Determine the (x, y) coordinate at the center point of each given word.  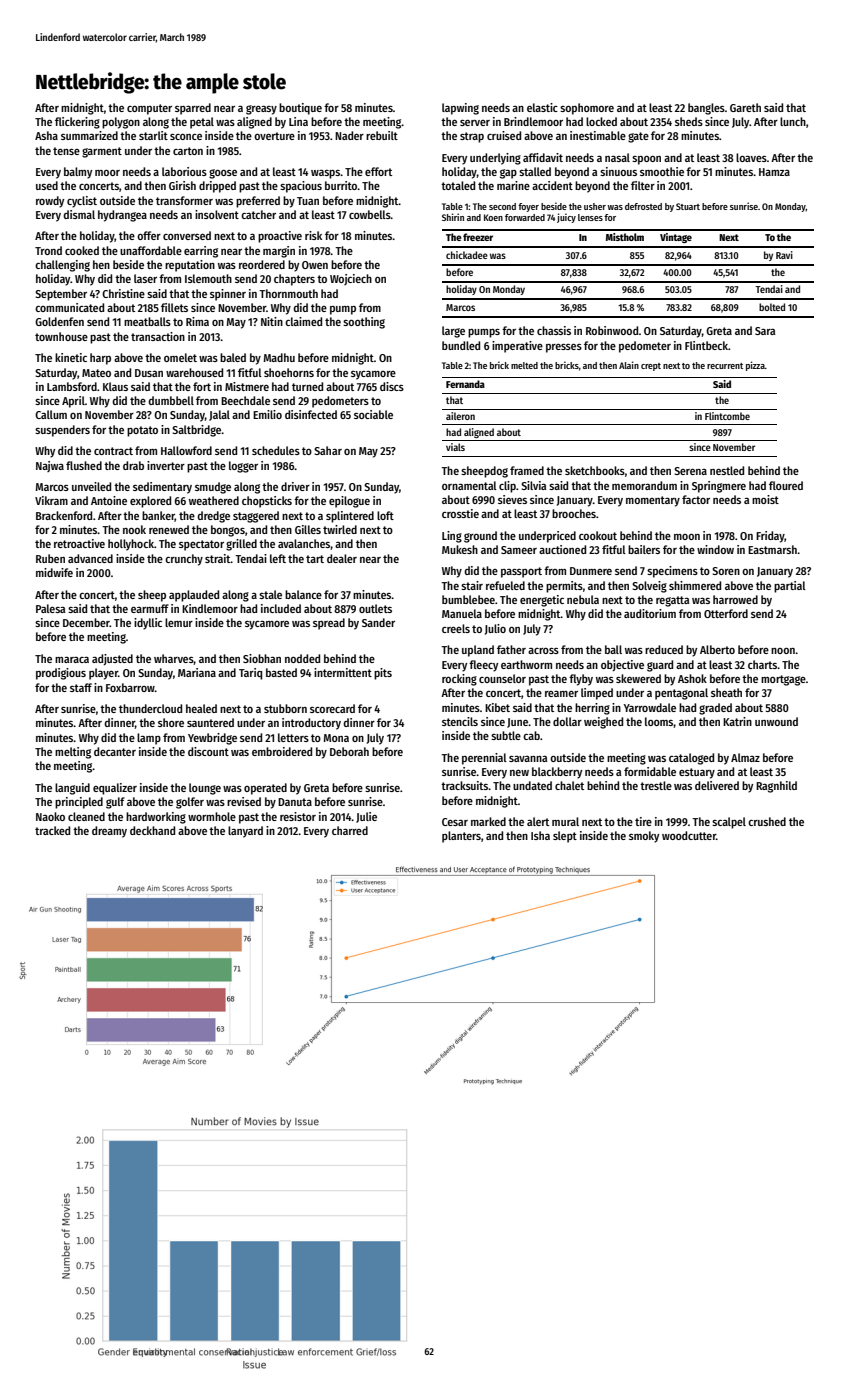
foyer (528, 207)
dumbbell (171, 400)
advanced (90, 558)
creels (456, 628)
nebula (583, 599)
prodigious (61, 674)
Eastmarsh (772, 549)
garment (102, 152)
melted (524, 365)
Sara (765, 331)
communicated (69, 307)
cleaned (86, 816)
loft (385, 515)
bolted (772, 307)
